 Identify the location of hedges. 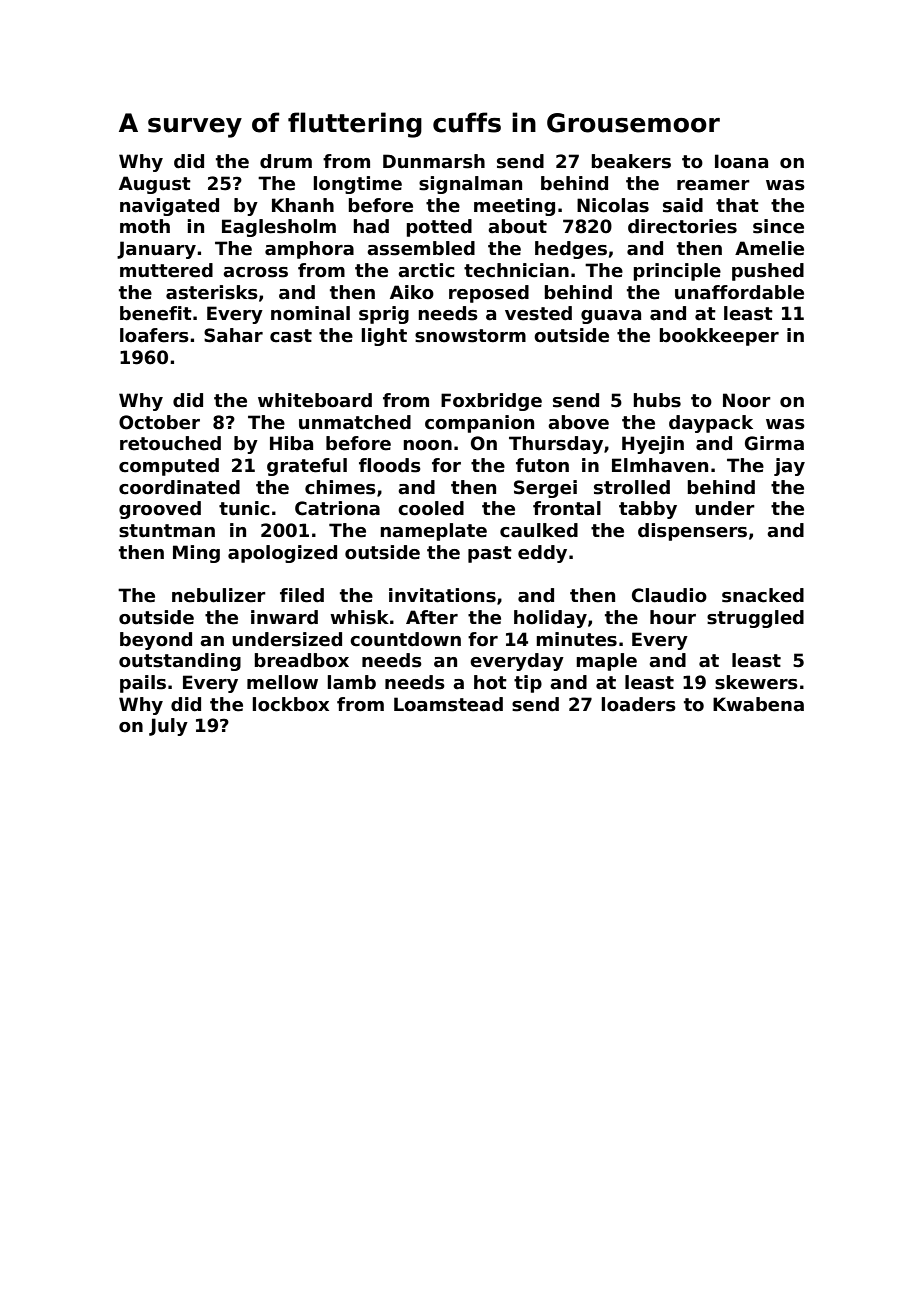
(571, 250).
